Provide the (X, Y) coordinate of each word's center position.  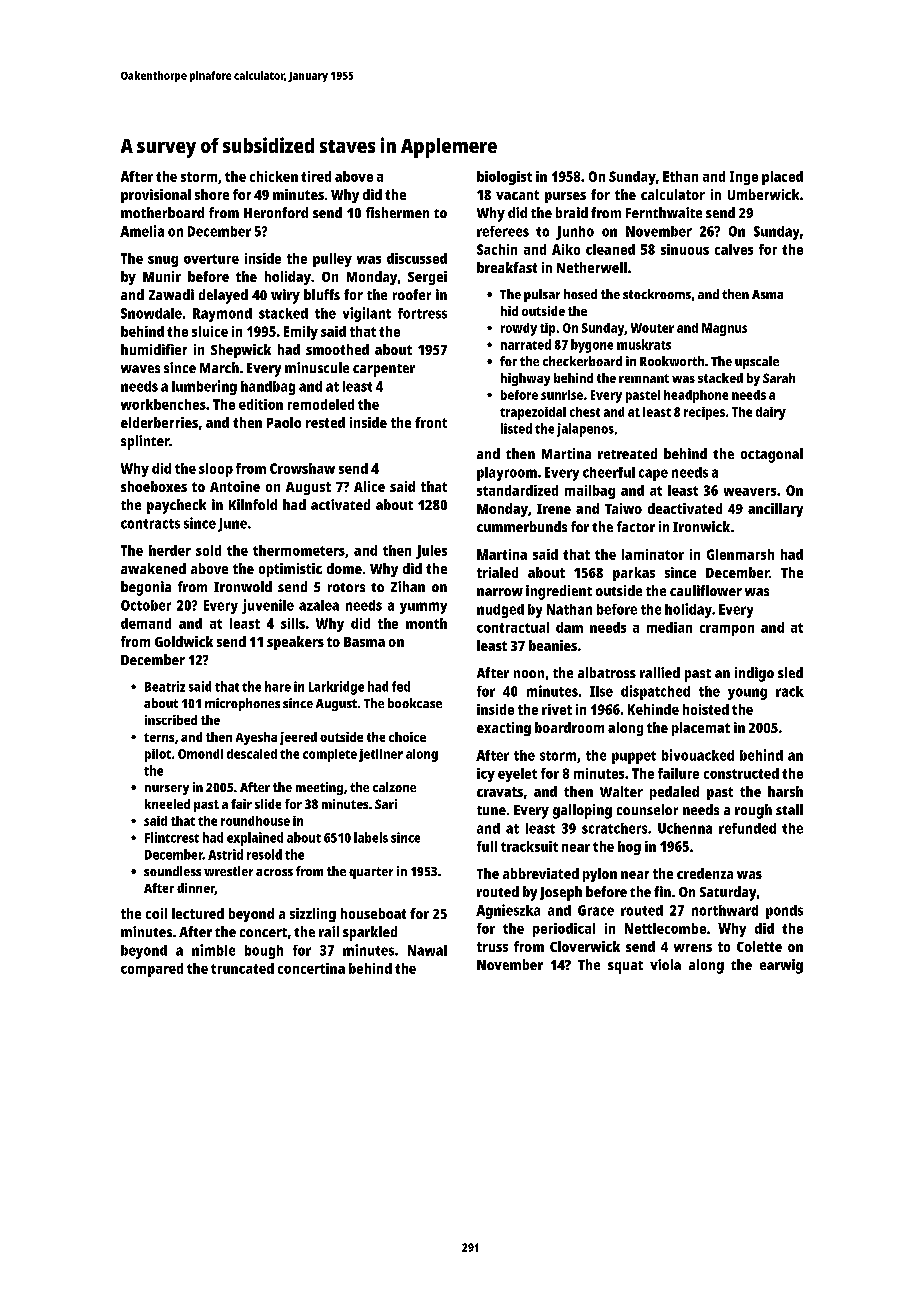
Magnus (724, 329)
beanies (553, 645)
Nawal (427, 950)
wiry (285, 296)
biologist (504, 178)
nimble (213, 950)
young (747, 694)
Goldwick (184, 641)
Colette (759, 946)
